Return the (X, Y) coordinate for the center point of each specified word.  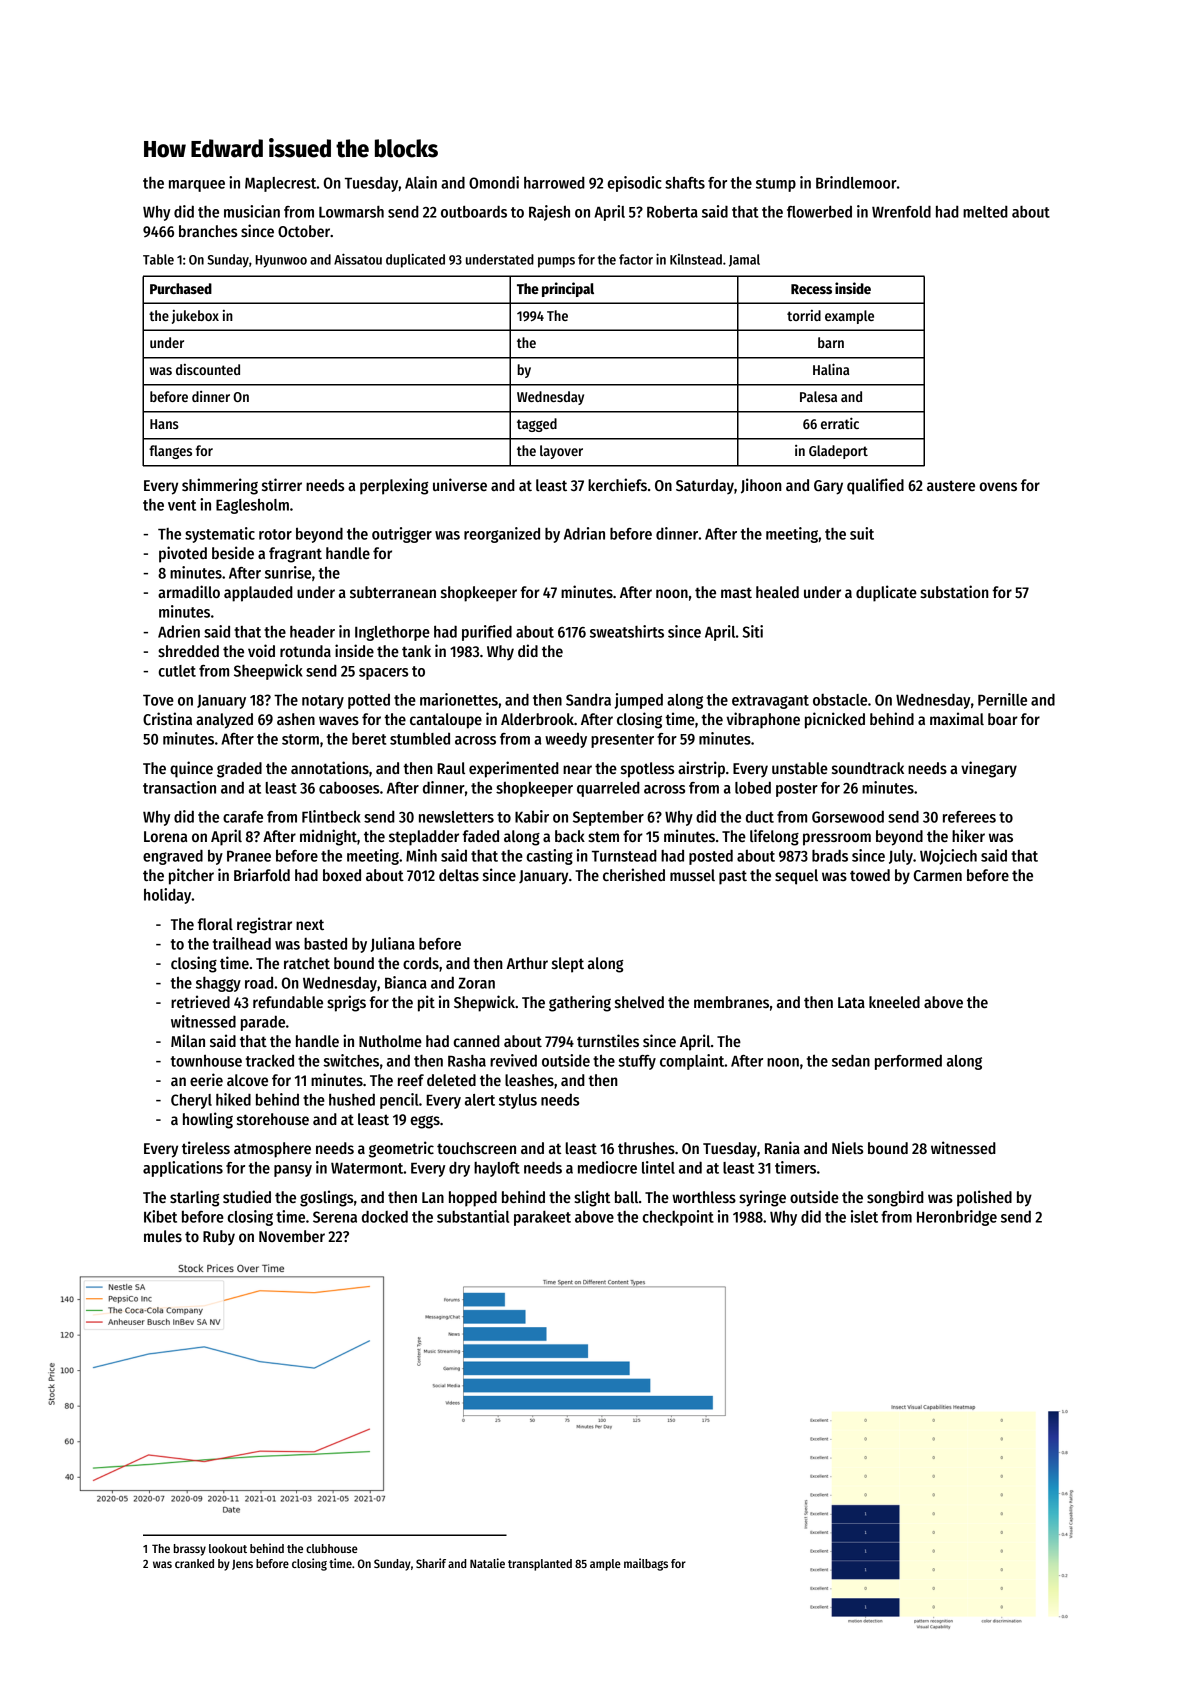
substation (954, 591)
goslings (326, 1198)
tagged (537, 425)
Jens (242, 1565)
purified (487, 633)
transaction (179, 787)
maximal (957, 718)
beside (233, 552)
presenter (622, 741)
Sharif (431, 1563)
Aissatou (358, 259)
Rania (782, 1147)
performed (908, 1062)
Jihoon (761, 486)
